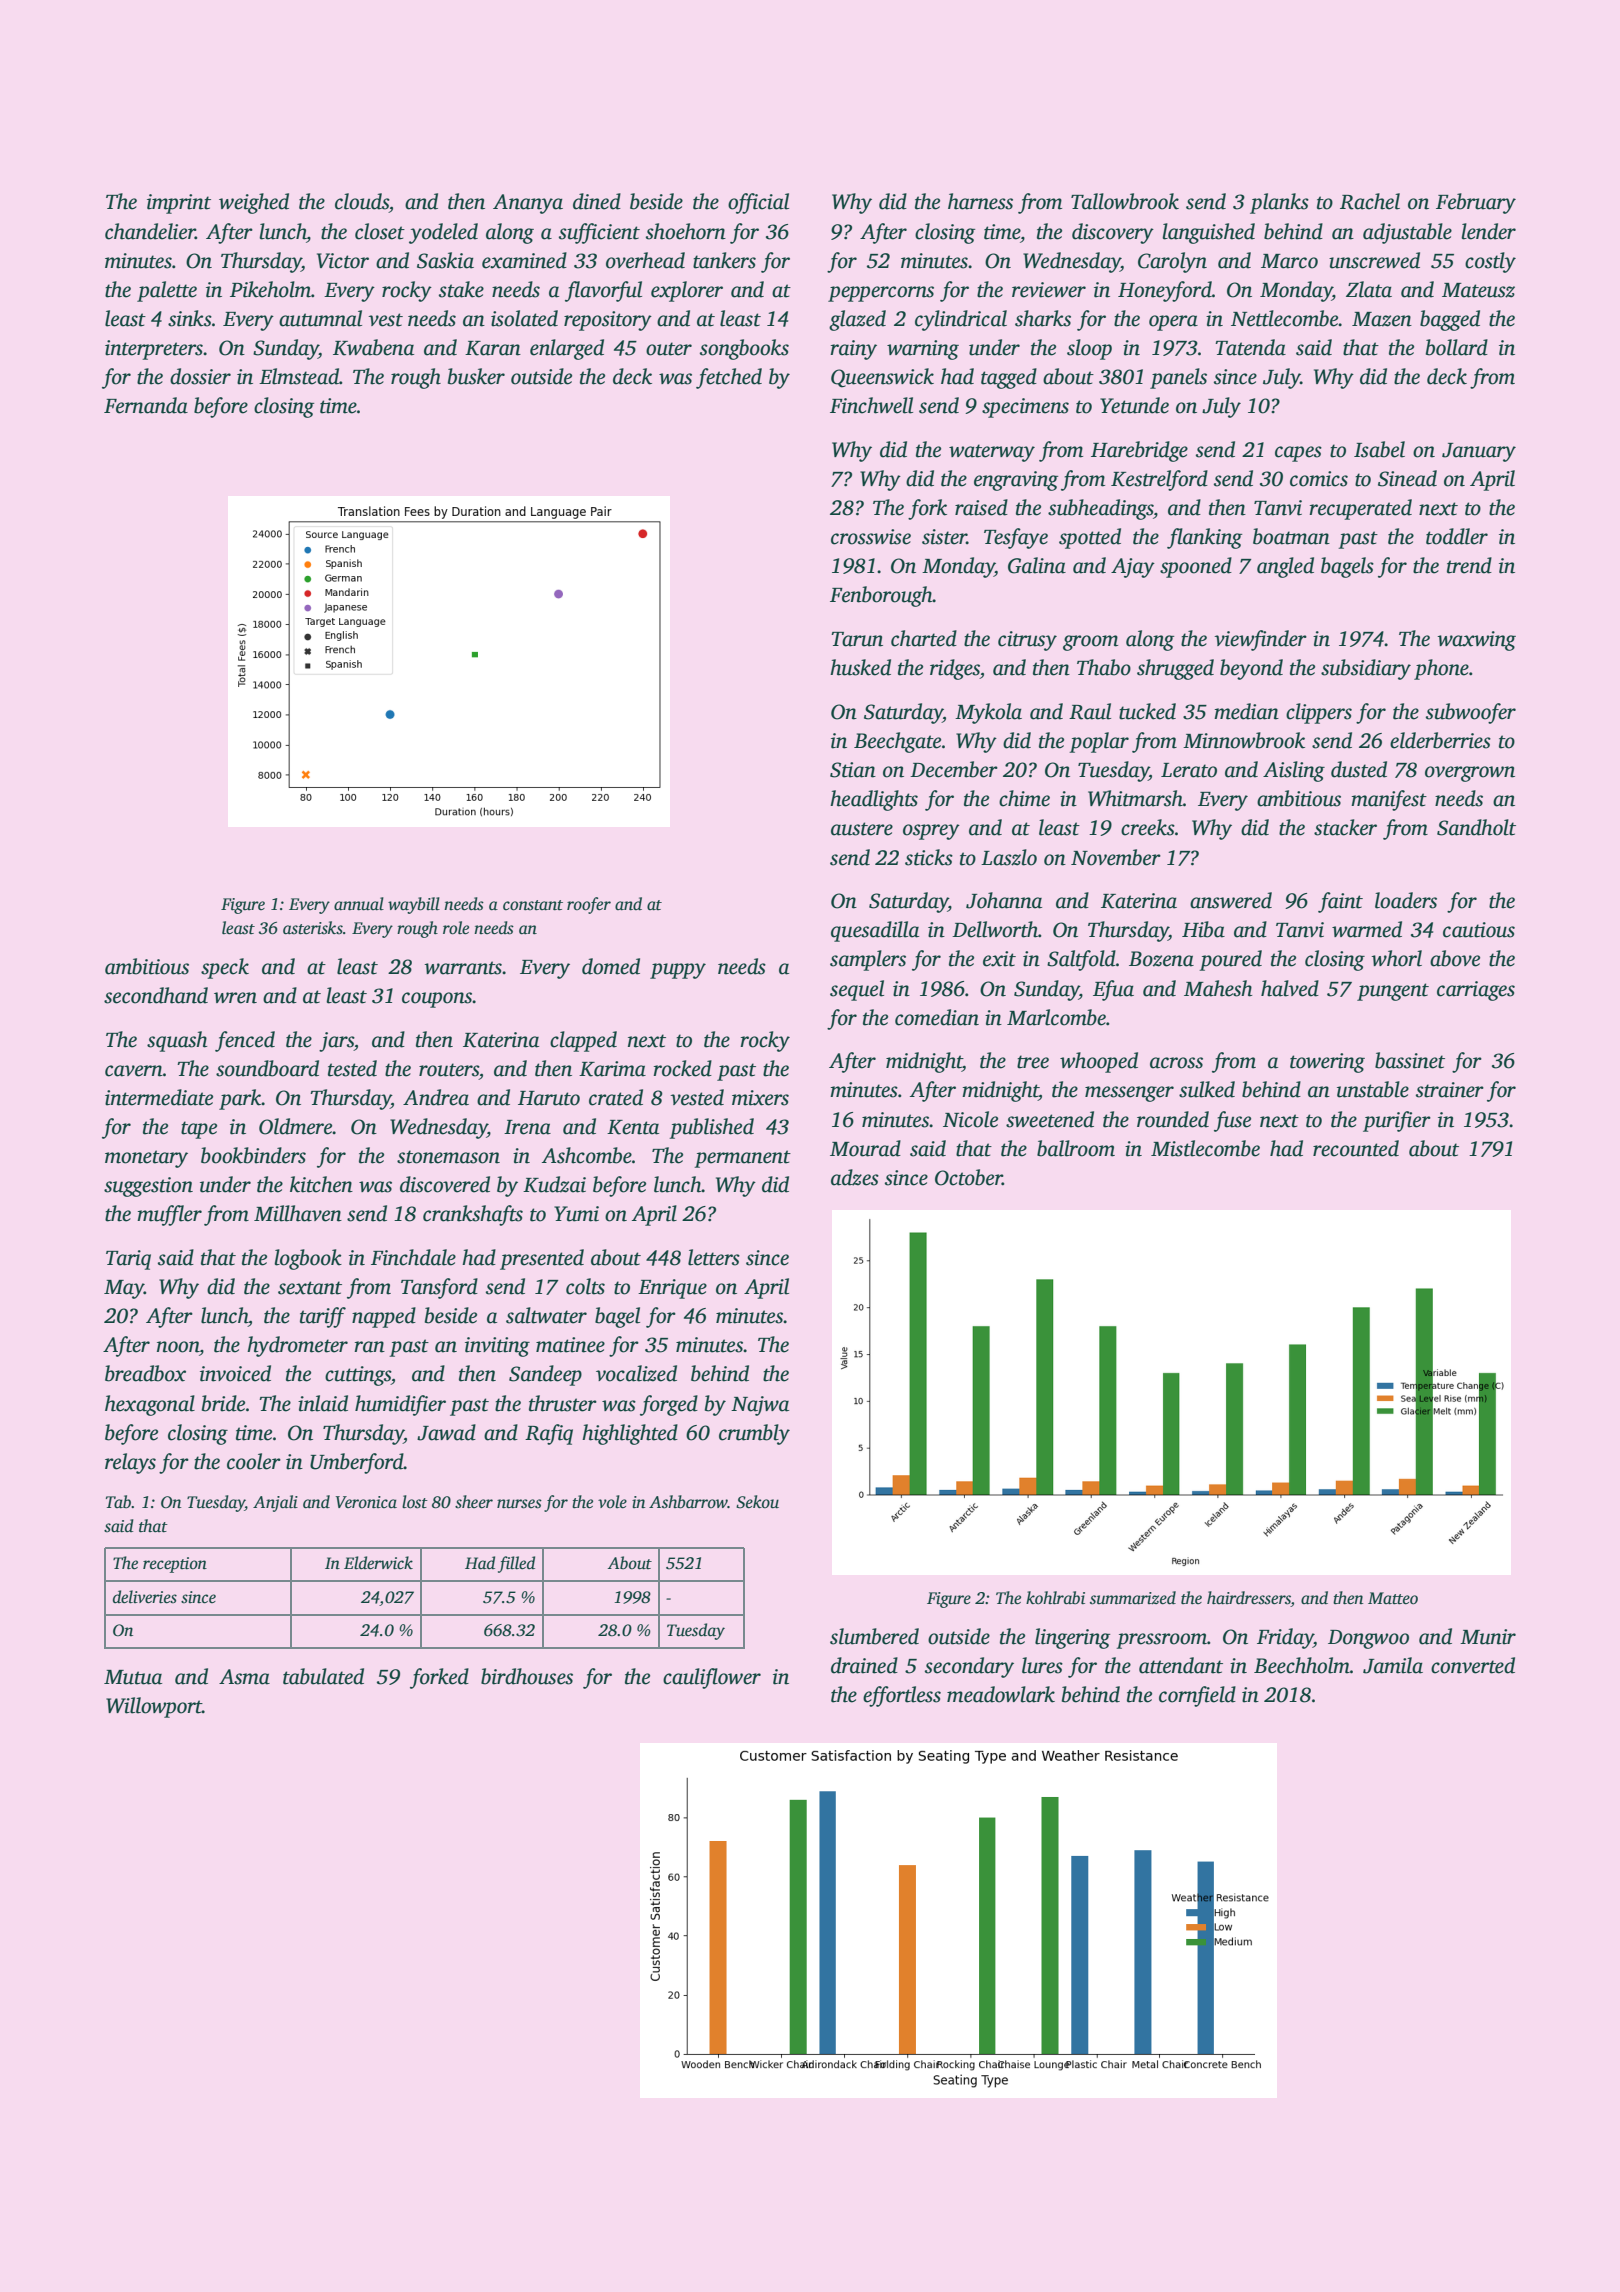 Image resolution: width=1620 pixels, height=2292 pixels. What do you see at coordinates (323, 1676) in the image?
I see `tabulated` at bounding box center [323, 1676].
